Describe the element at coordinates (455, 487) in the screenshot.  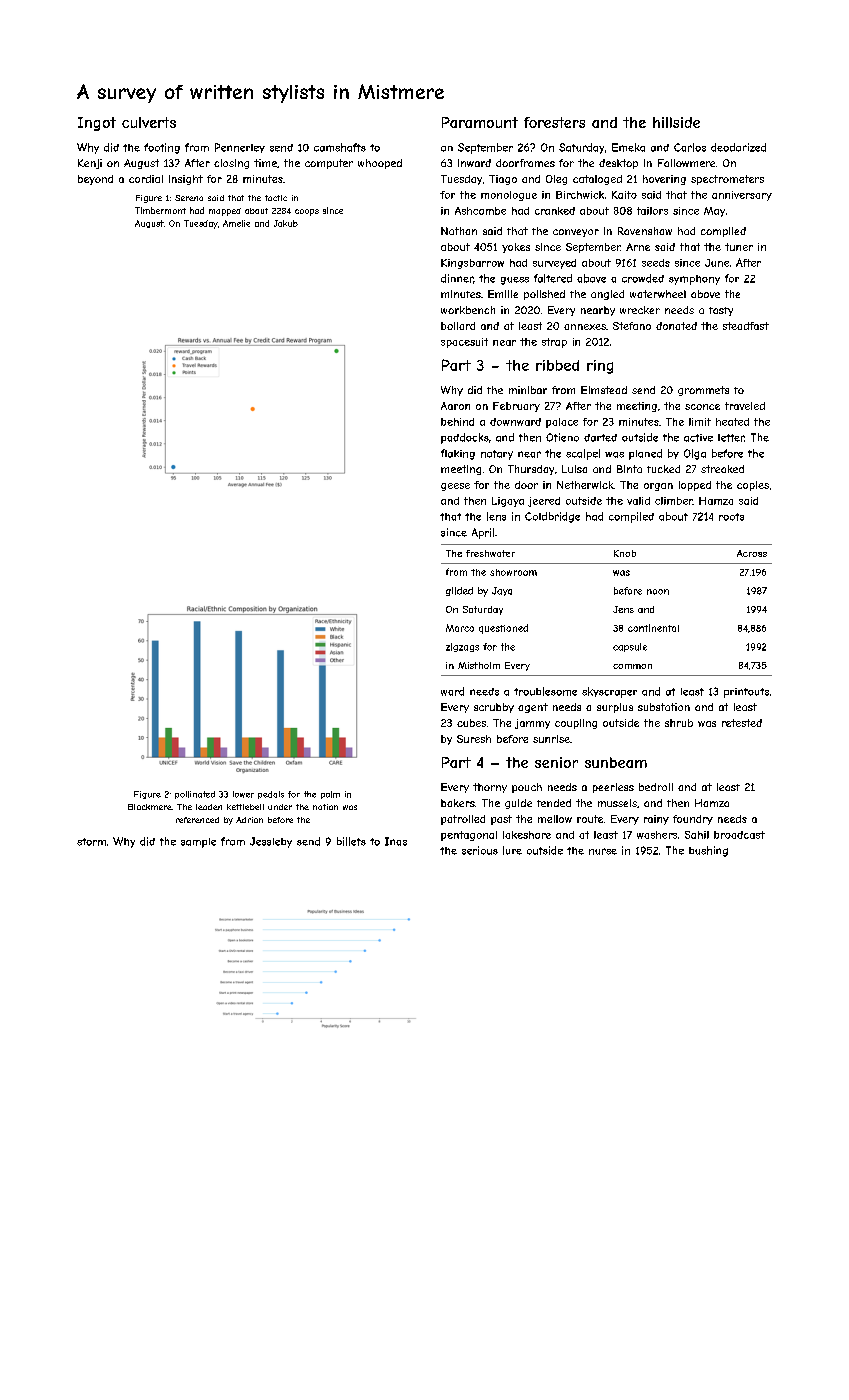
I see `geese` at that location.
